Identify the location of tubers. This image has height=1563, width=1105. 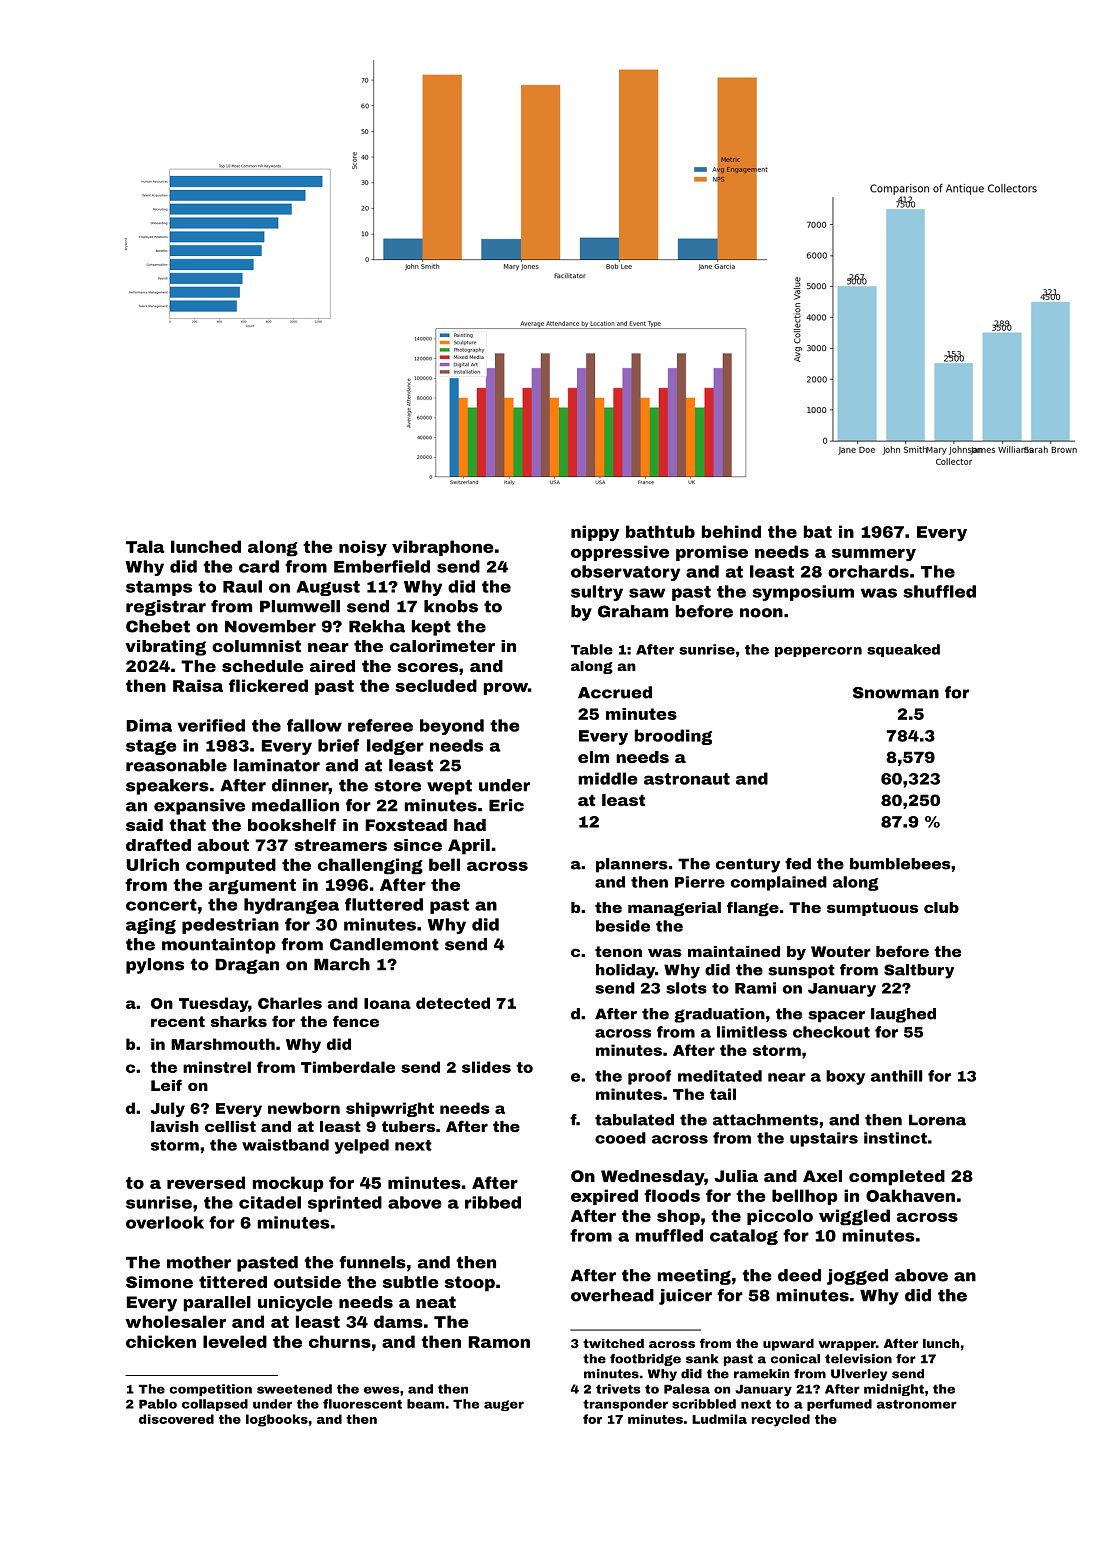
(408, 1126).
